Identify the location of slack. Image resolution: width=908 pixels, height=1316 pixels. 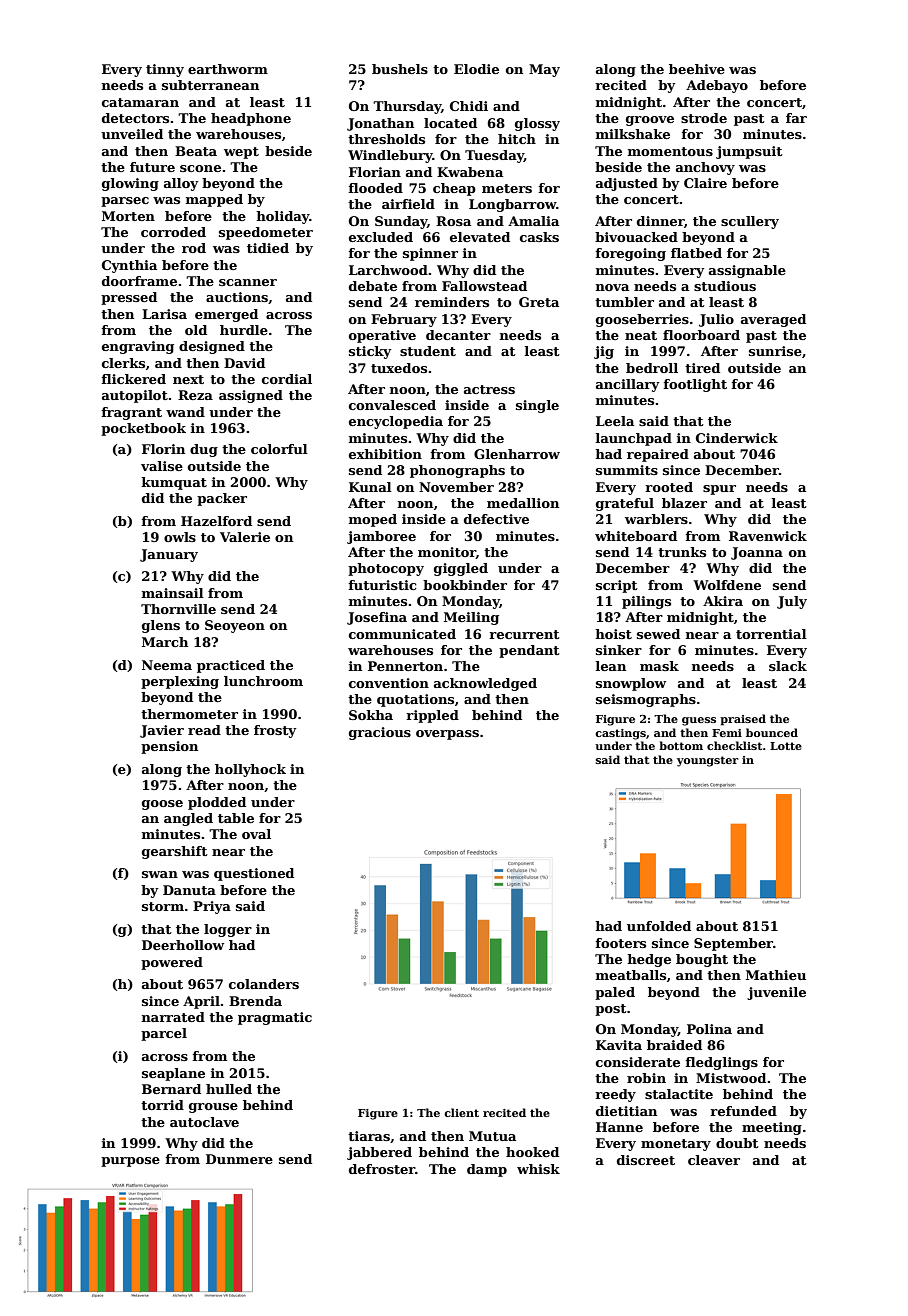
(788, 666).
